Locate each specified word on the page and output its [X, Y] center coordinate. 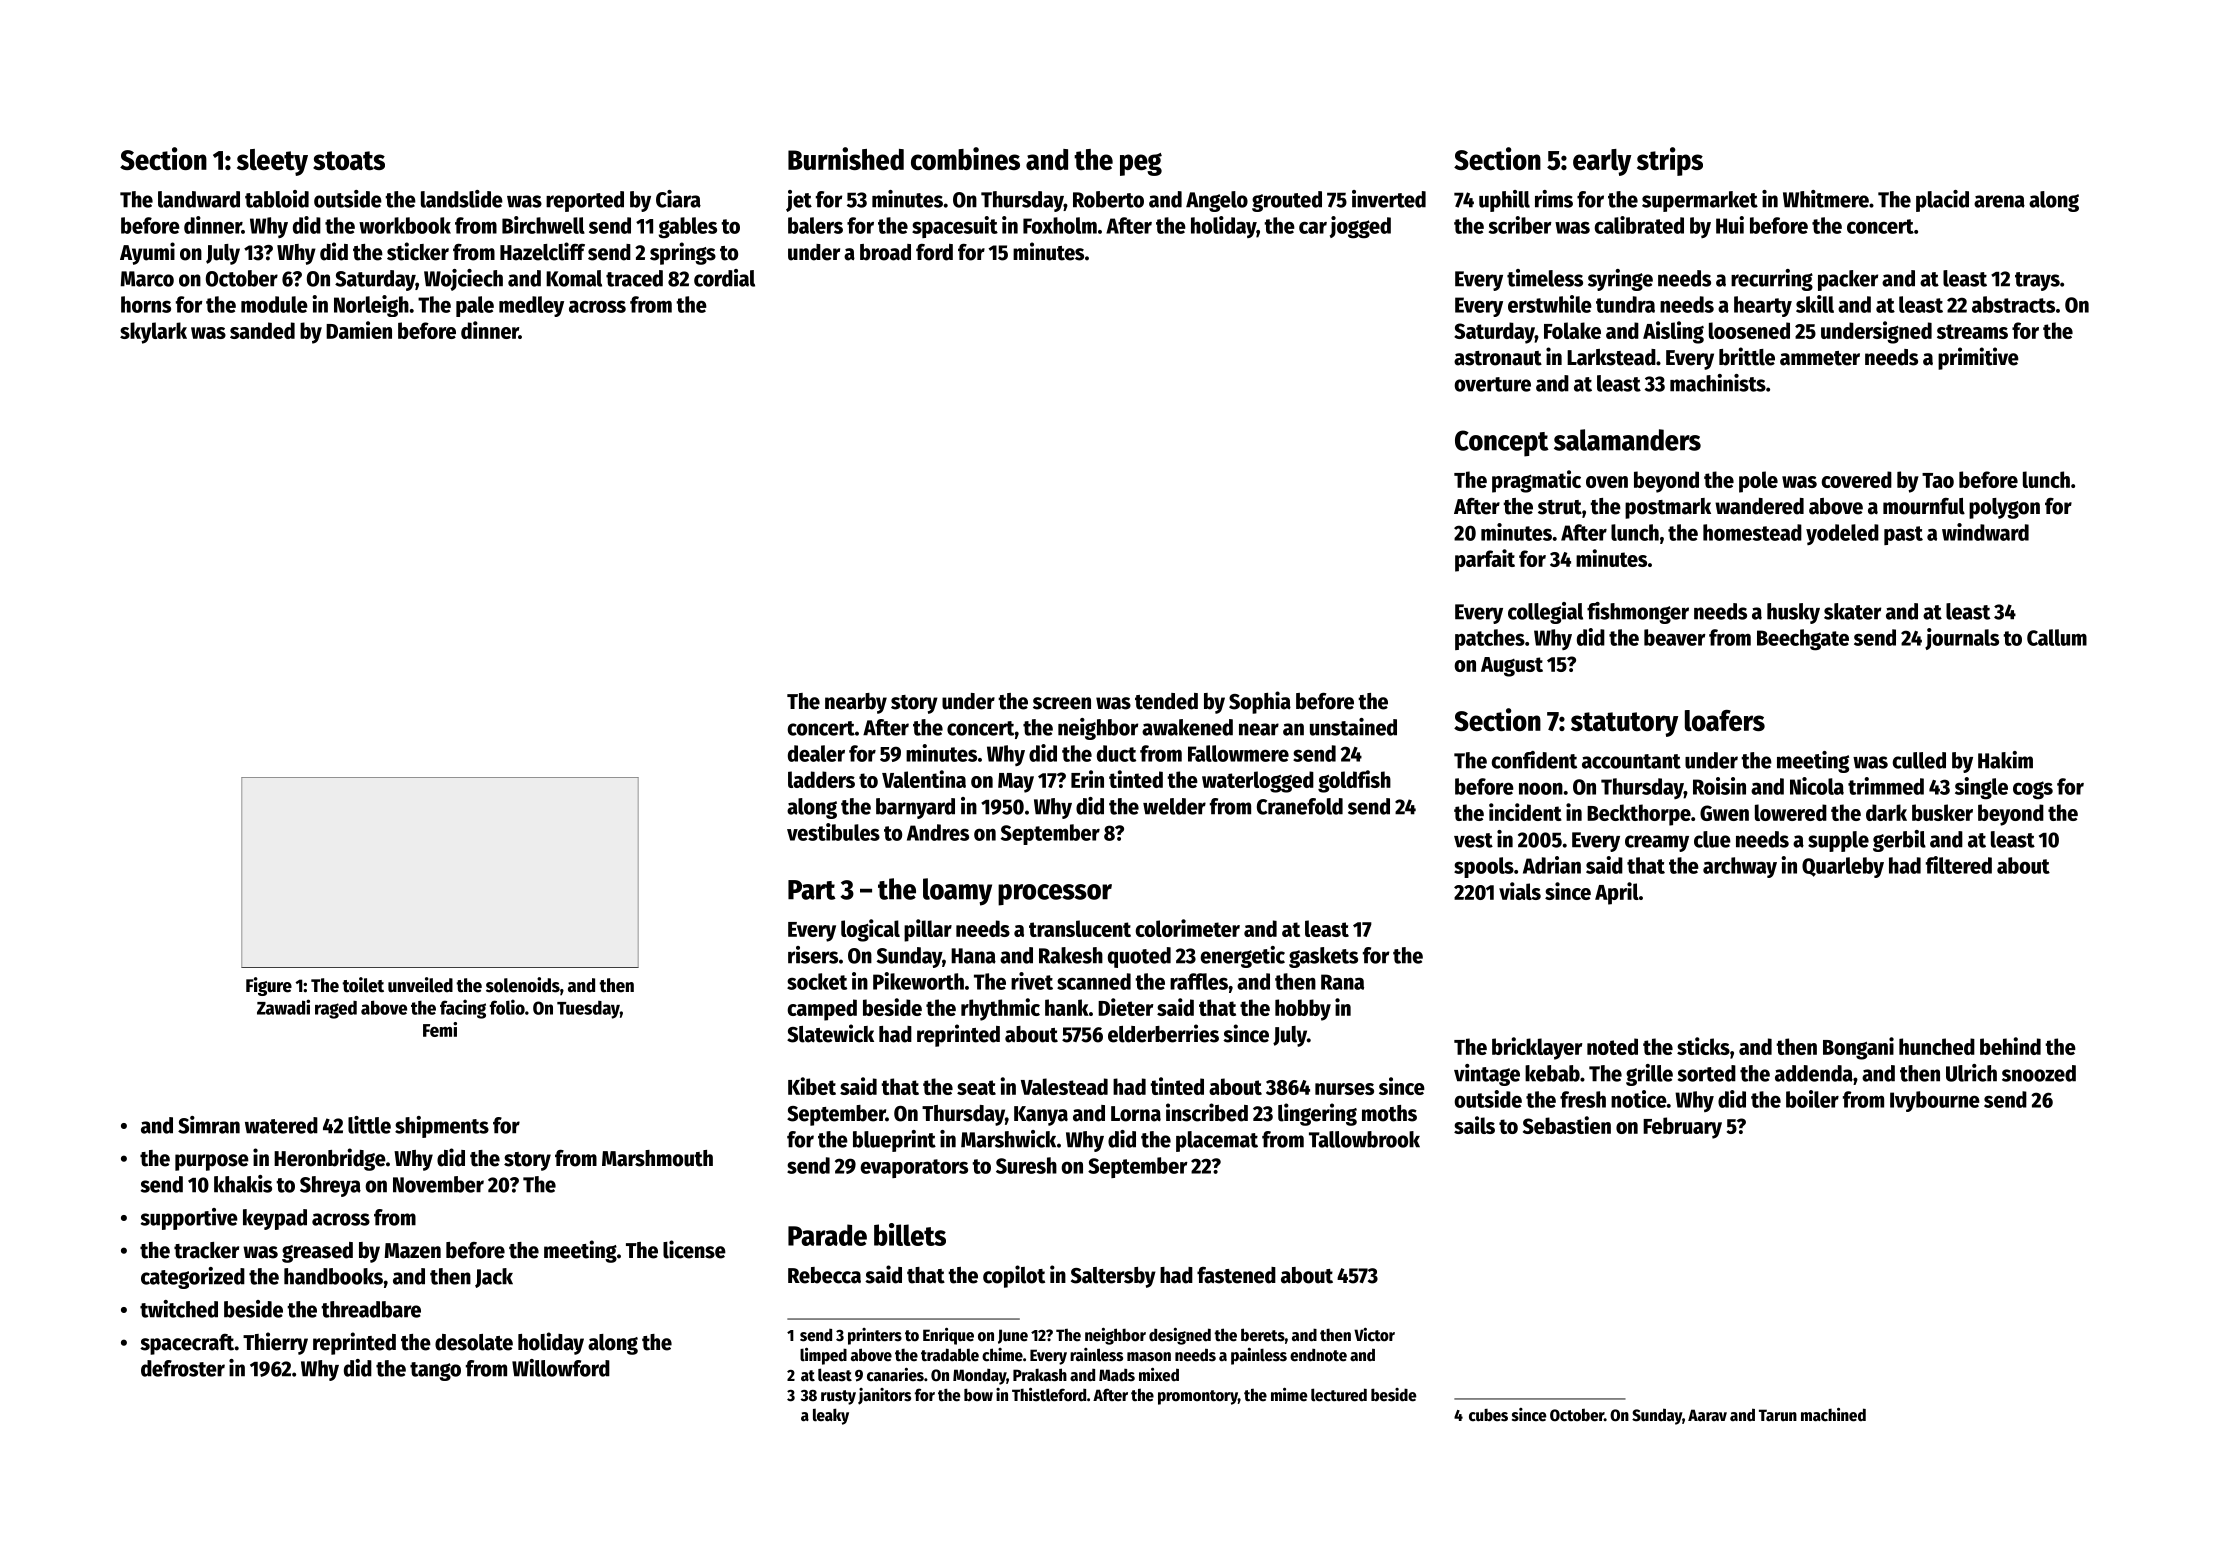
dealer [816, 753]
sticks [1703, 1046]
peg [1141, 164]
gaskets [1323, 957]
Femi [440, 1029]
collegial [1545, 613]
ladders [821, 779]
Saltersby [1113, 1277]
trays [2037, 281]
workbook [405, 225]
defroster [183, 1368]
